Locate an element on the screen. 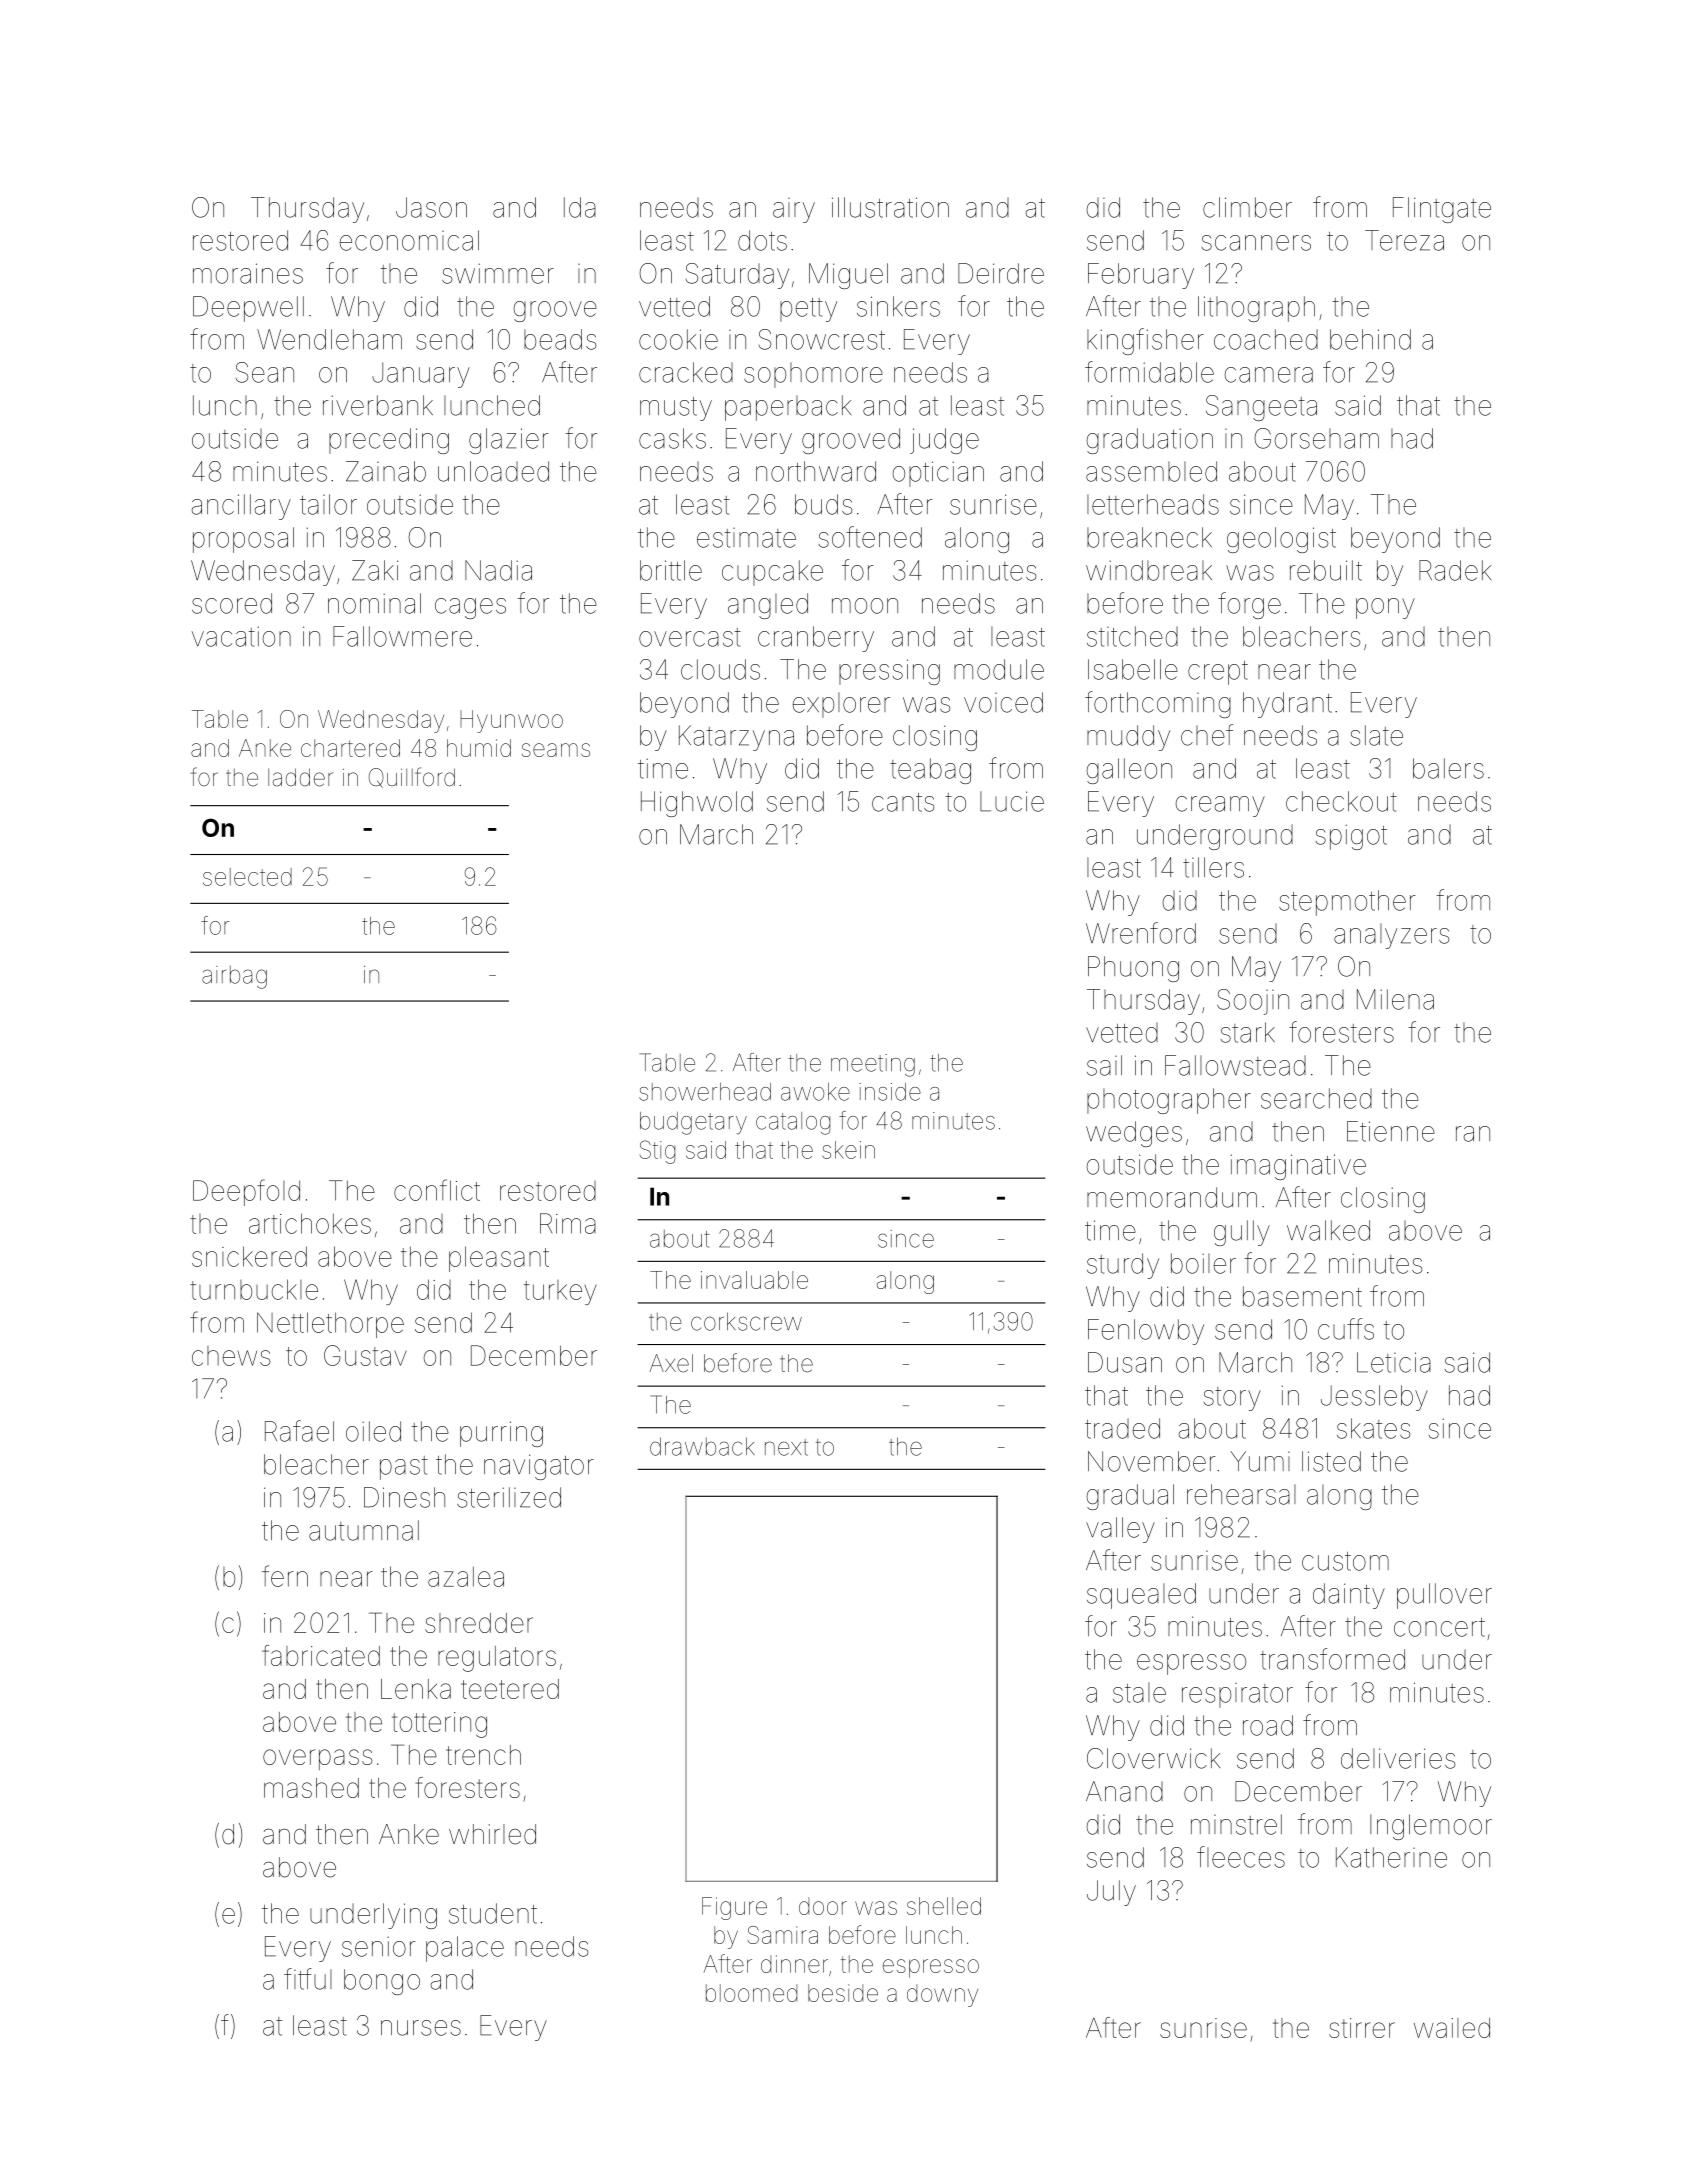  minstrel is located at coordinates (1236, 1824).
